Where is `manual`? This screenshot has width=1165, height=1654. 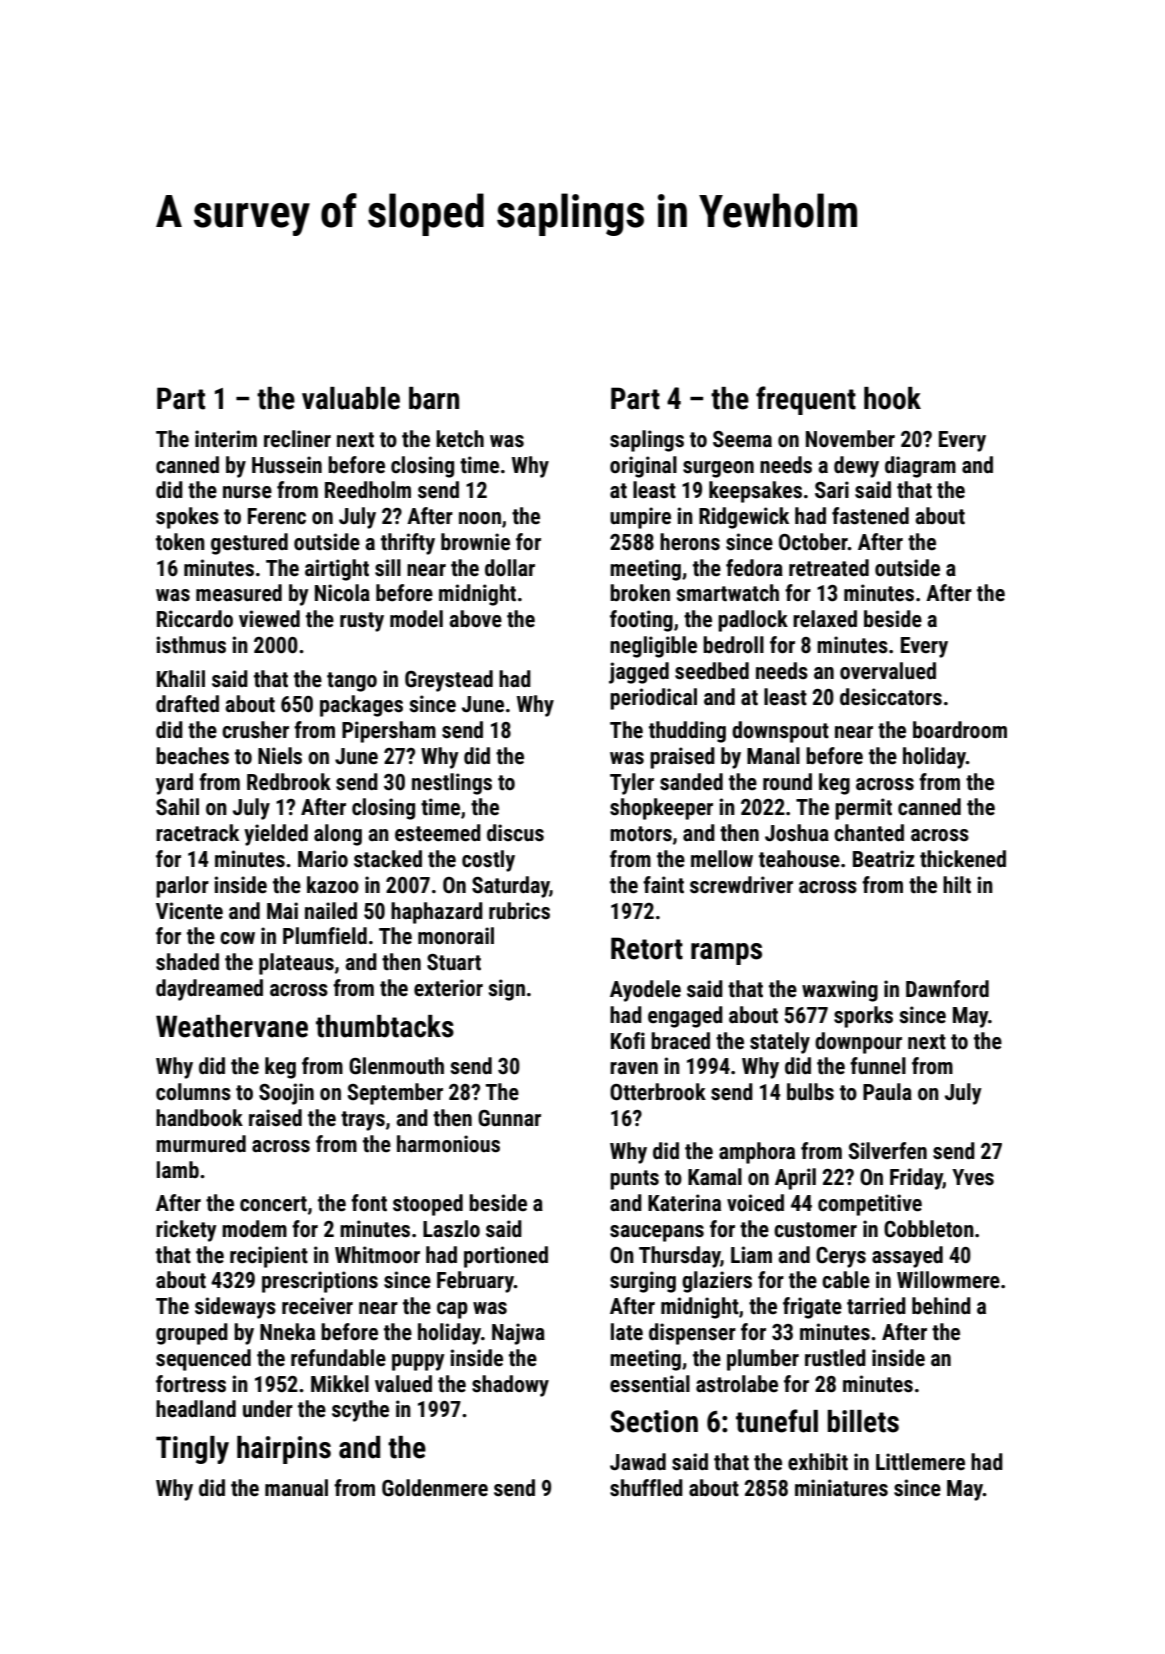 manual is located at coordinates (296, 1488).
